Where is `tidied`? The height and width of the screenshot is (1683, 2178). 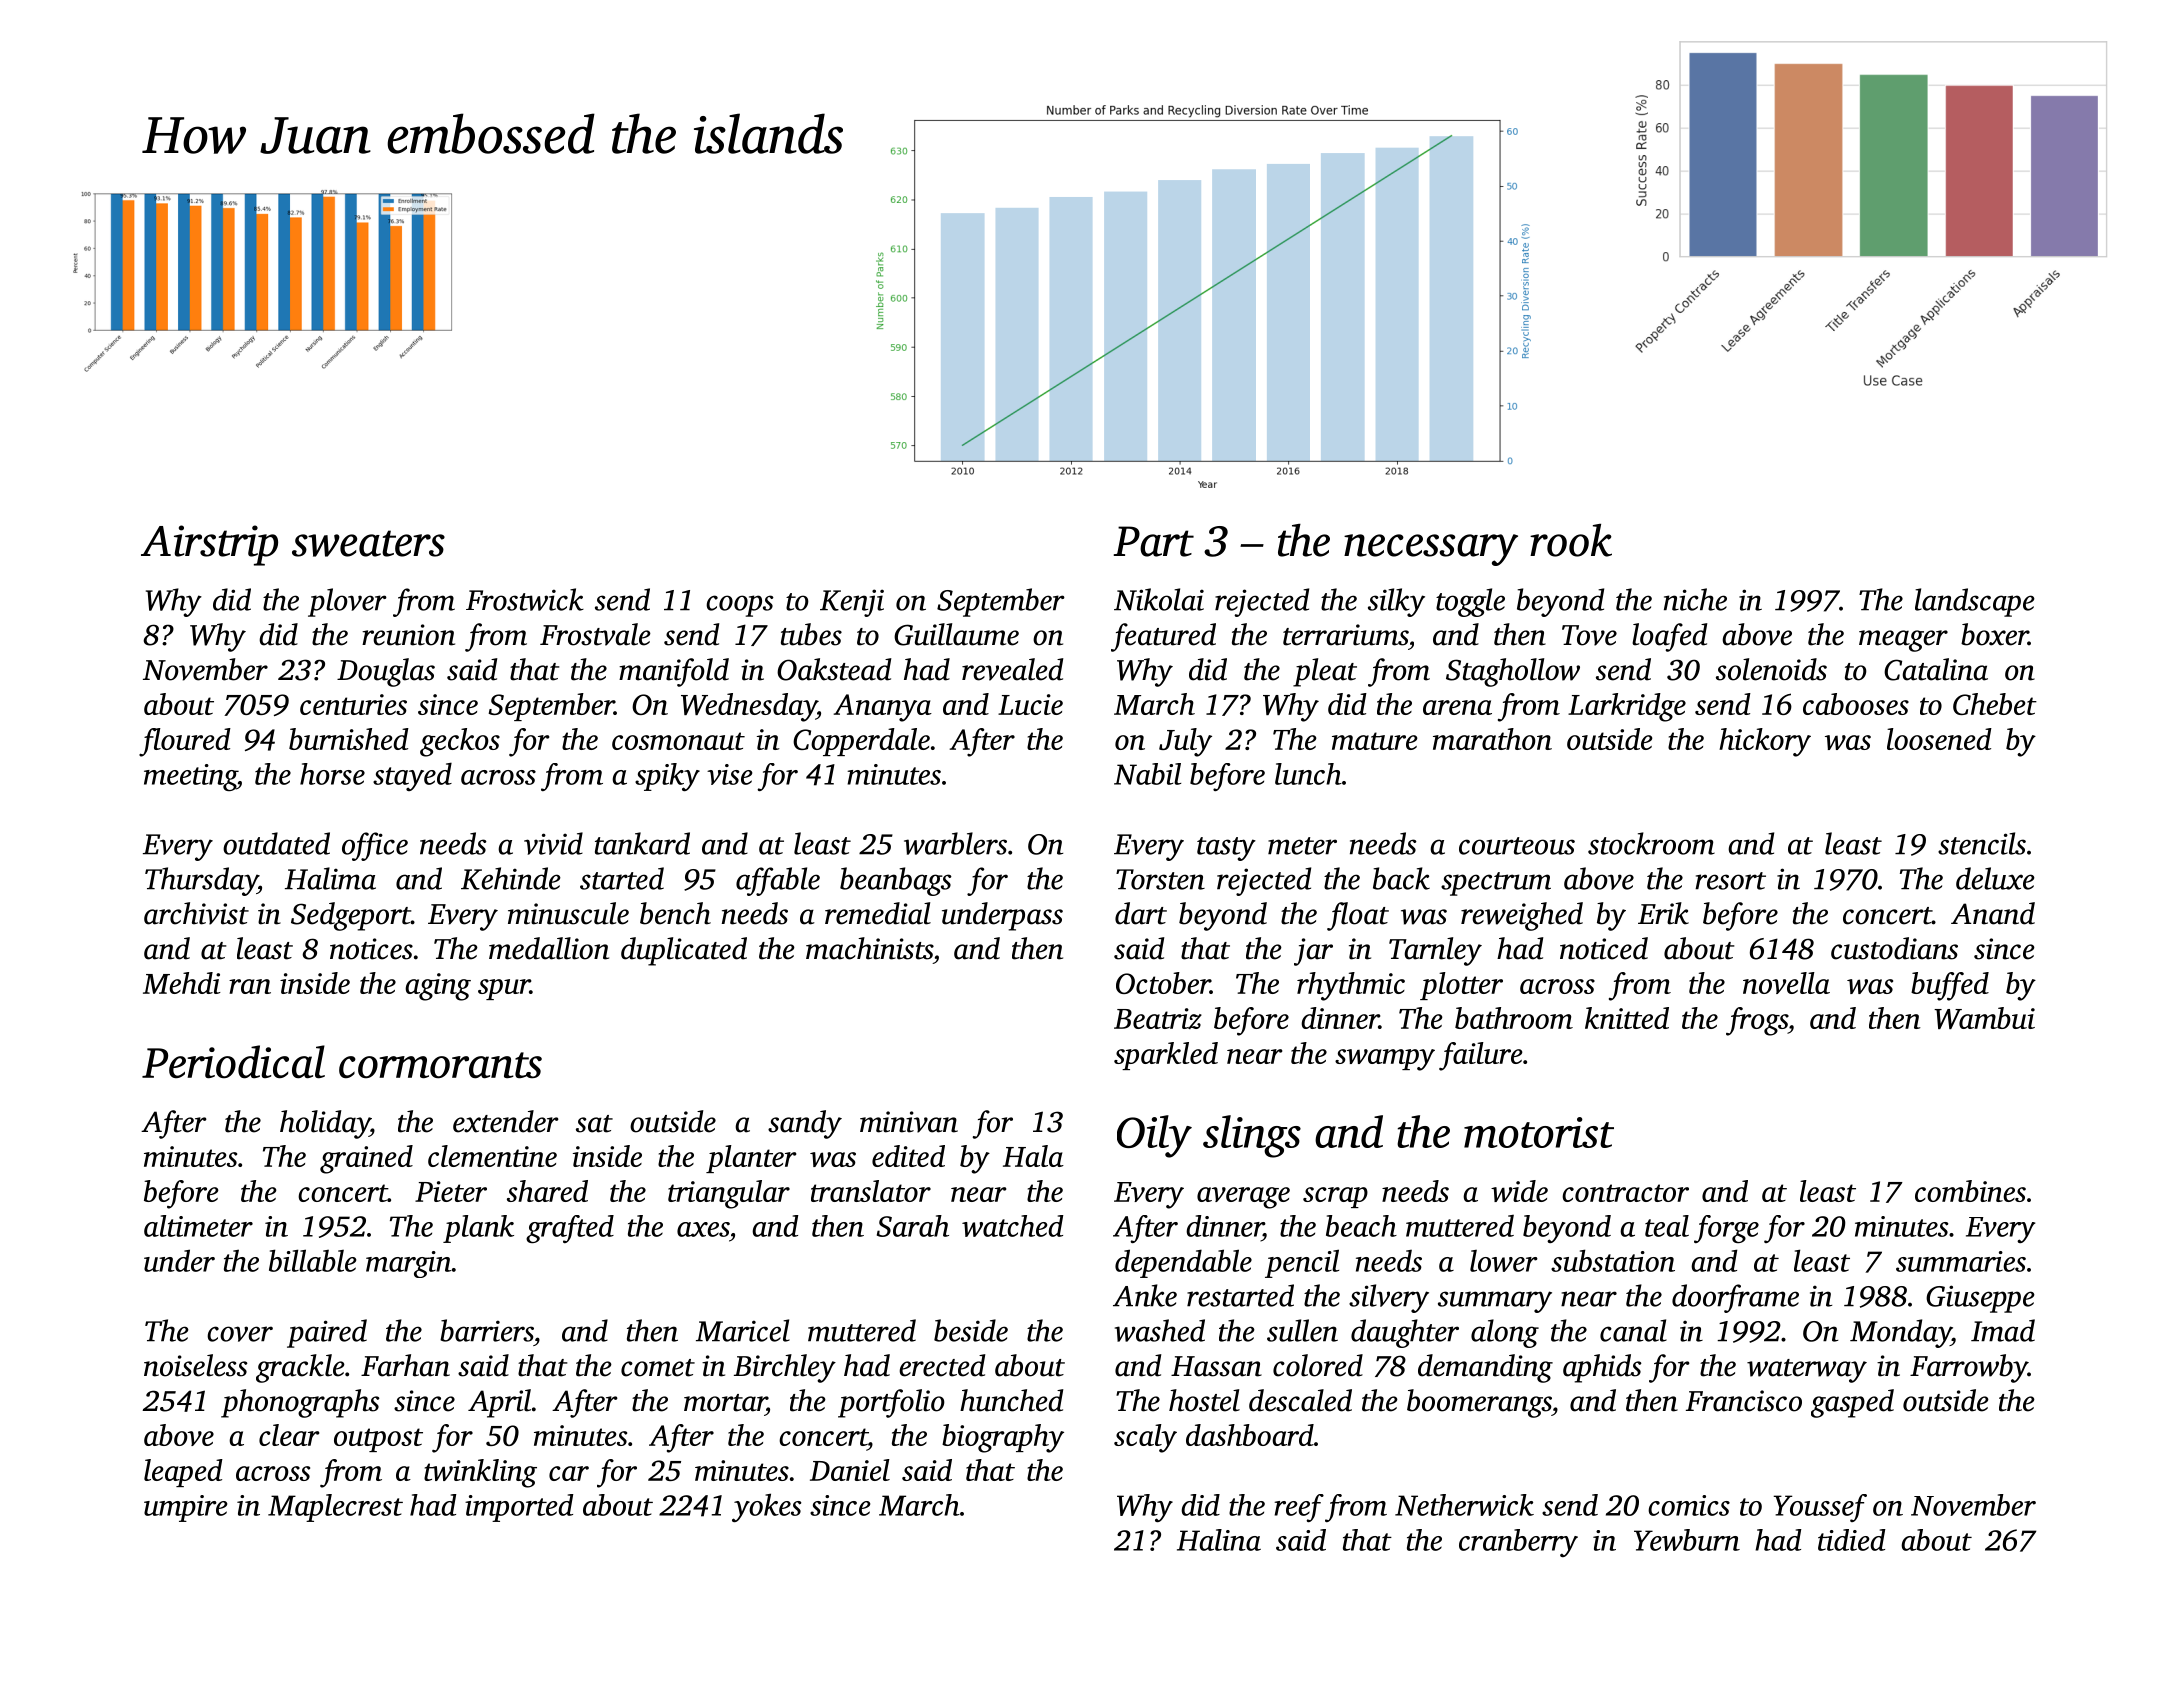 tidied is located at coordinates (1852, 1540).
